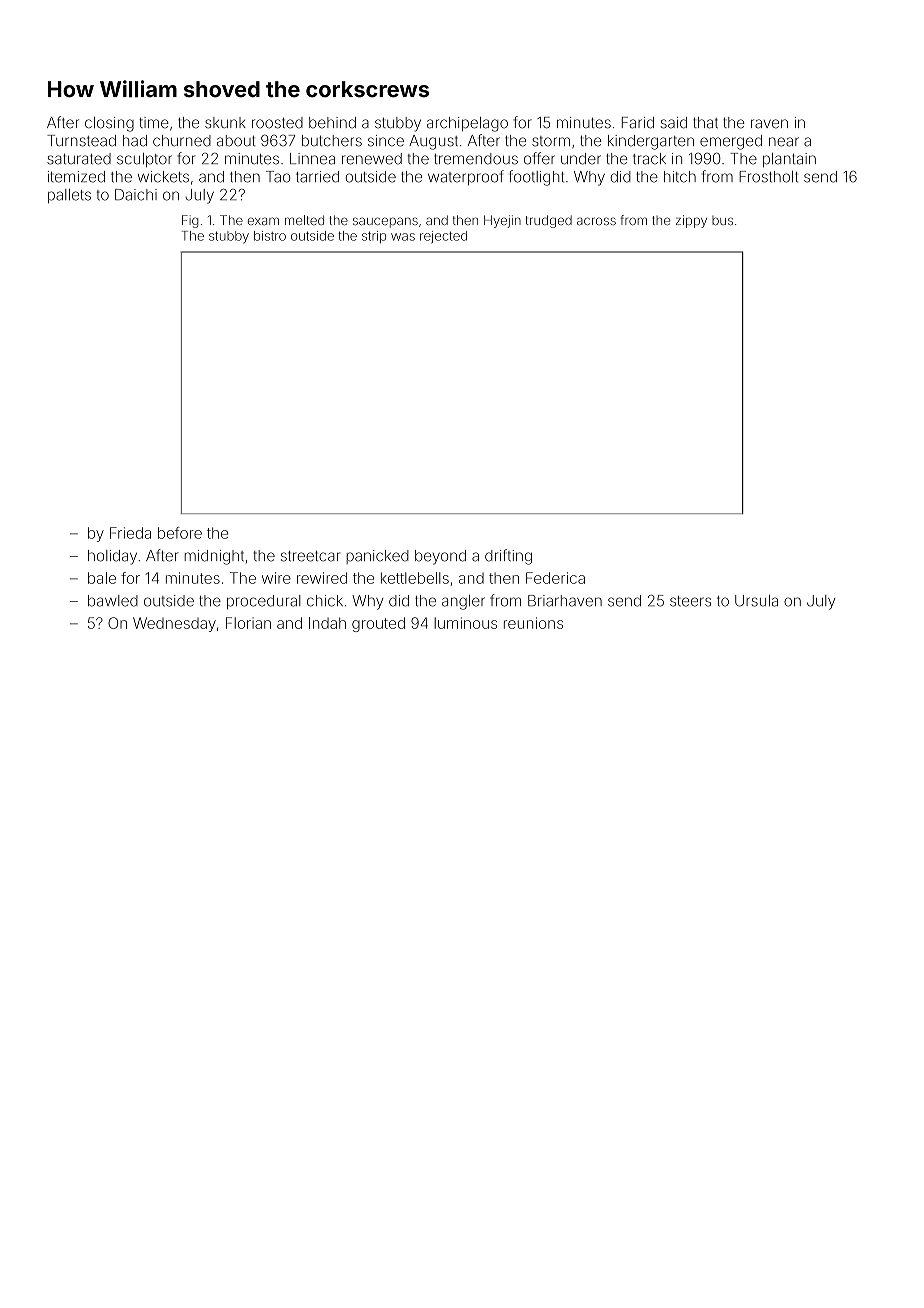 The width and height of the screenshot is (924, 1308). Describe the element at coordinates (691, 221) in the screenshot. I see `zippy` at that location.
